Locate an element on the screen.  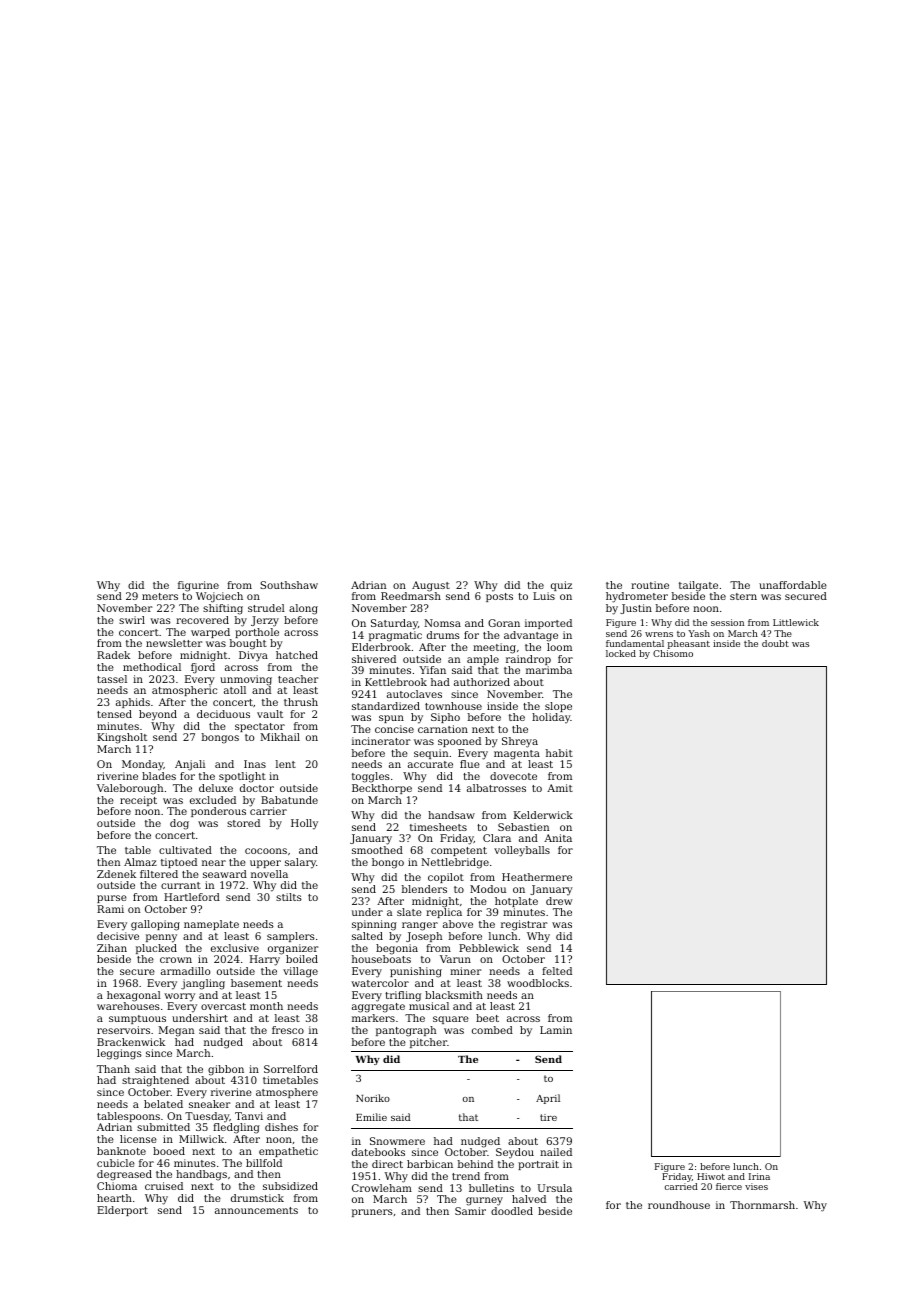
Seydou is located at coordinates (515, 1153).
